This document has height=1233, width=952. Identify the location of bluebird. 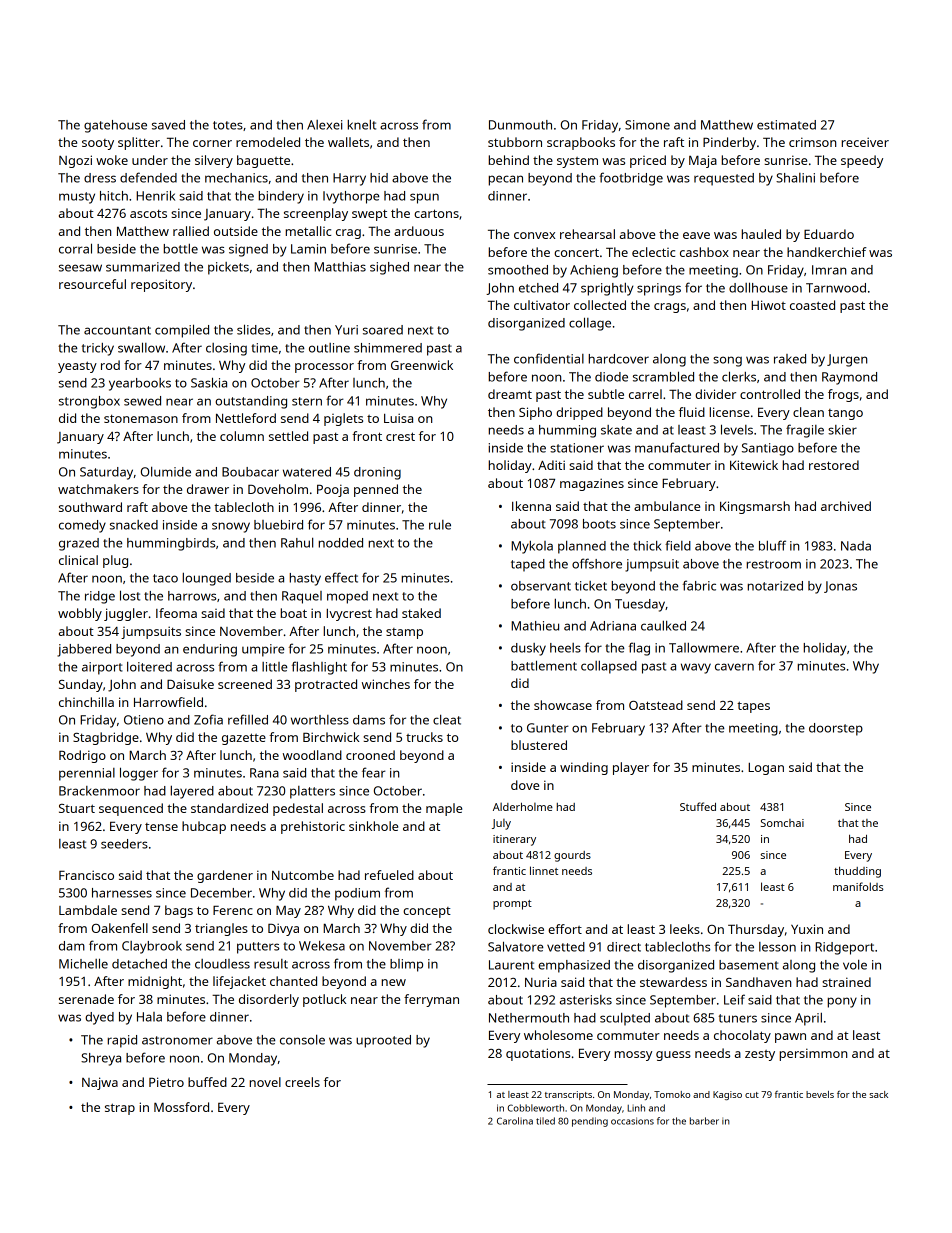
(278, 525).
